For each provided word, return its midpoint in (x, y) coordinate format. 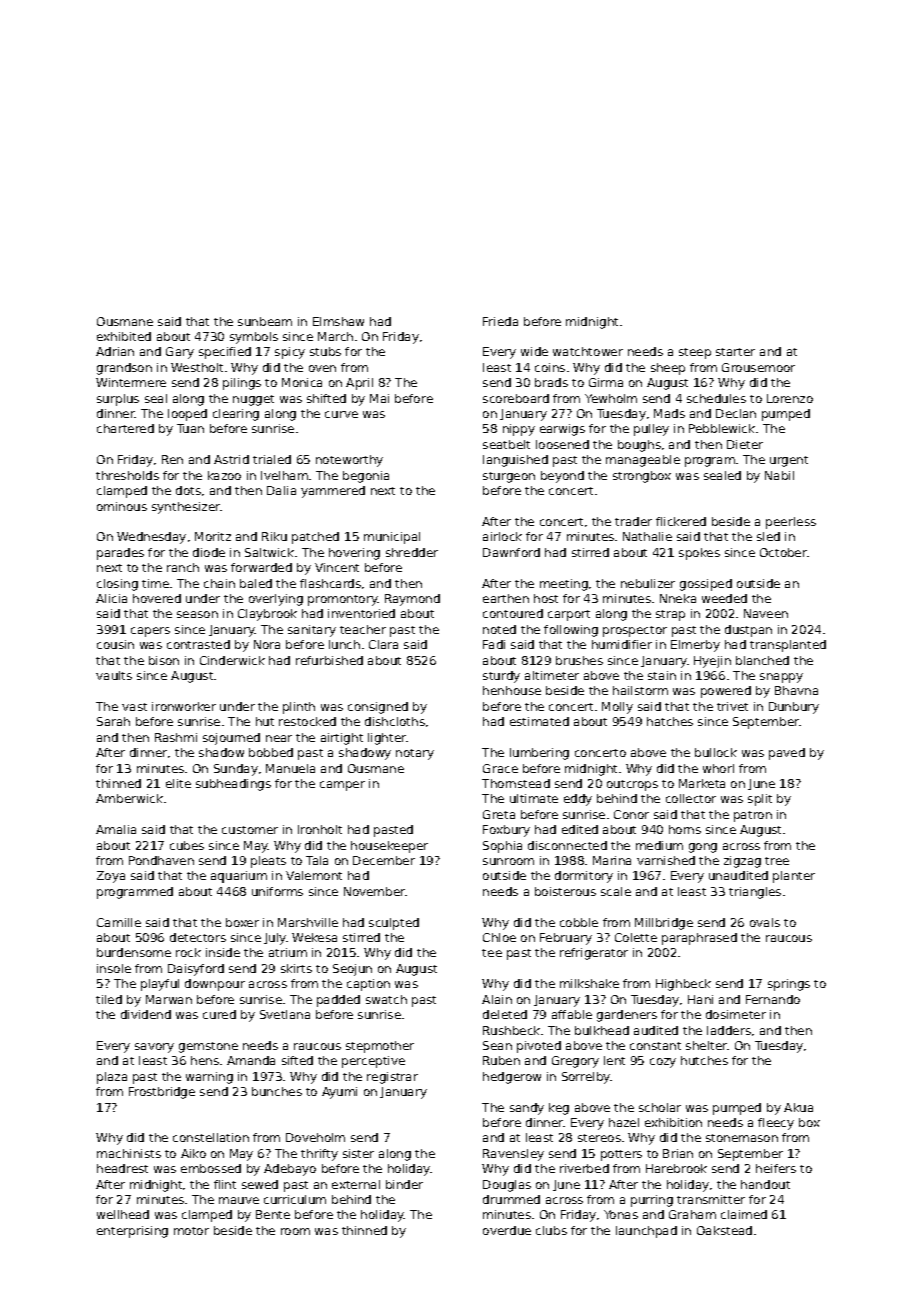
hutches (704, 1060)
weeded (724, 598)
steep (695, 353)
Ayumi (339, 1093)
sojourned (231, 739)
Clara (383, 644)
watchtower (588, 351)
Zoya (111, 877)
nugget (253, 400)
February (566, 939)
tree (777, 861)
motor (191, 1231)
